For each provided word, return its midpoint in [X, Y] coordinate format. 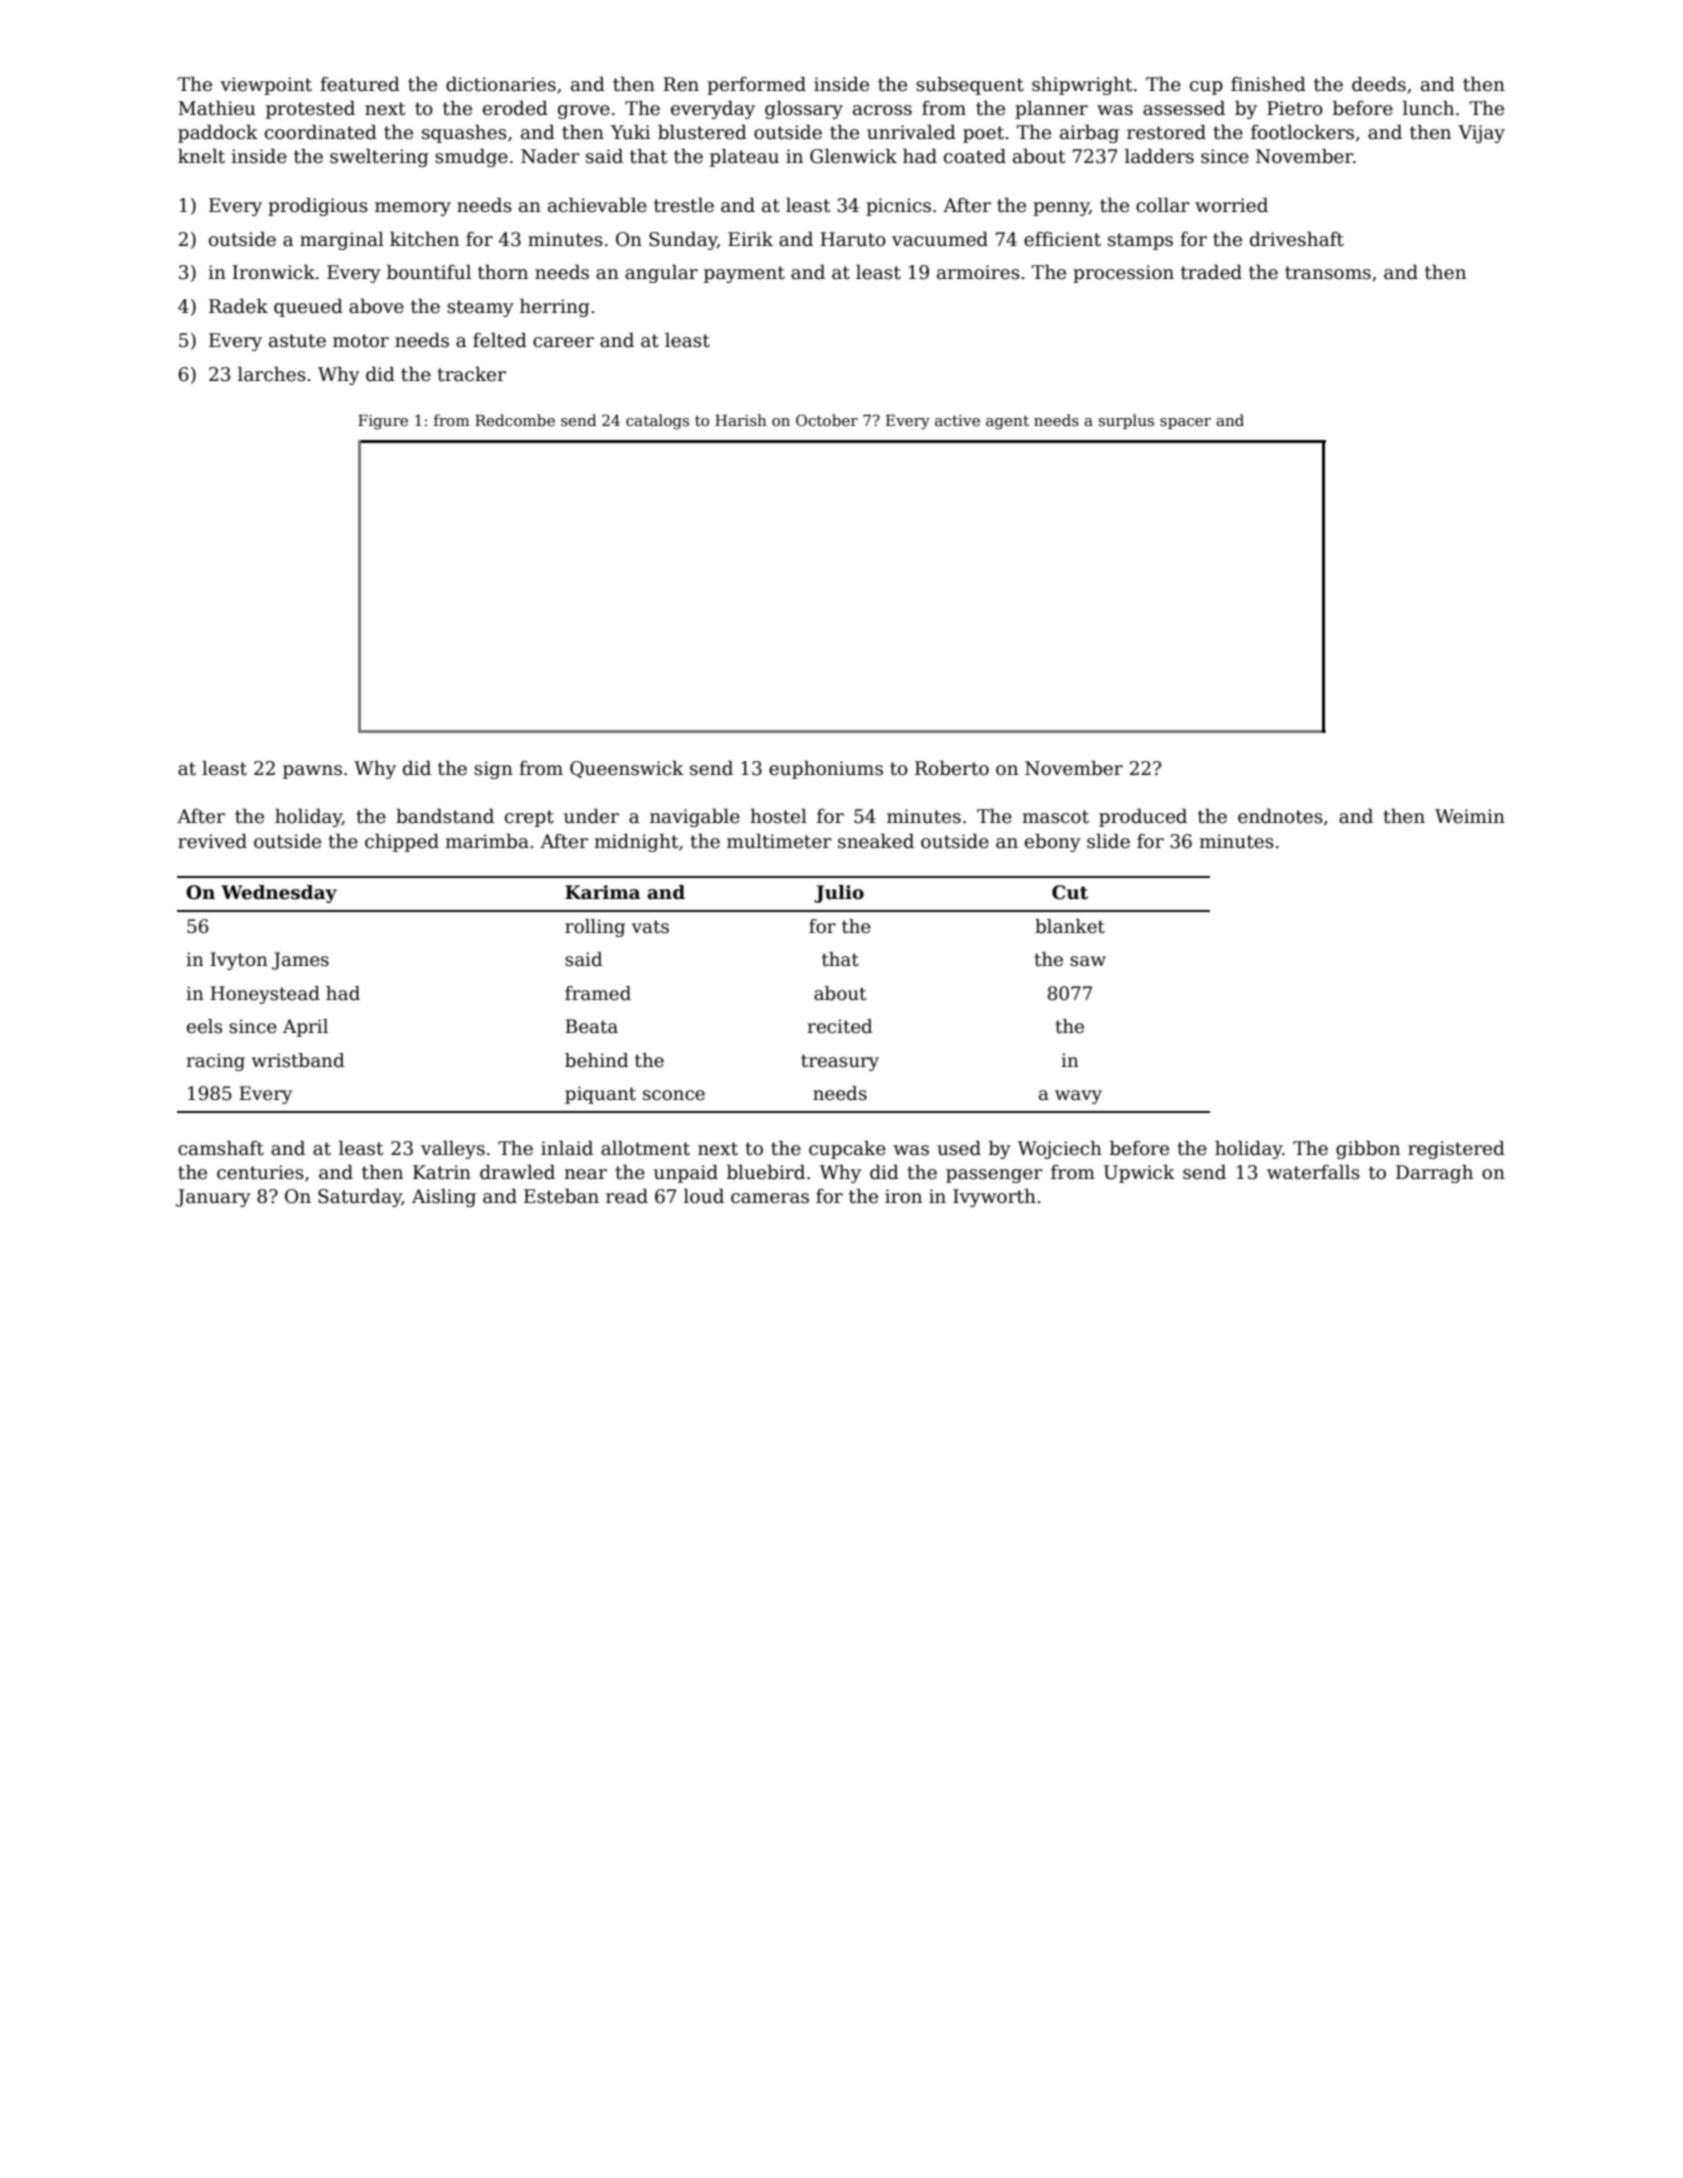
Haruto [853, 239]
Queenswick [627, 769]
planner [1051, 109]
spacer [1185, 423]
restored [1166, 132]
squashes [464, 133]
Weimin [1470, 816]
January [213, 1198]
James [300, 961]
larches [272, 374]
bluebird [766, 1172]
